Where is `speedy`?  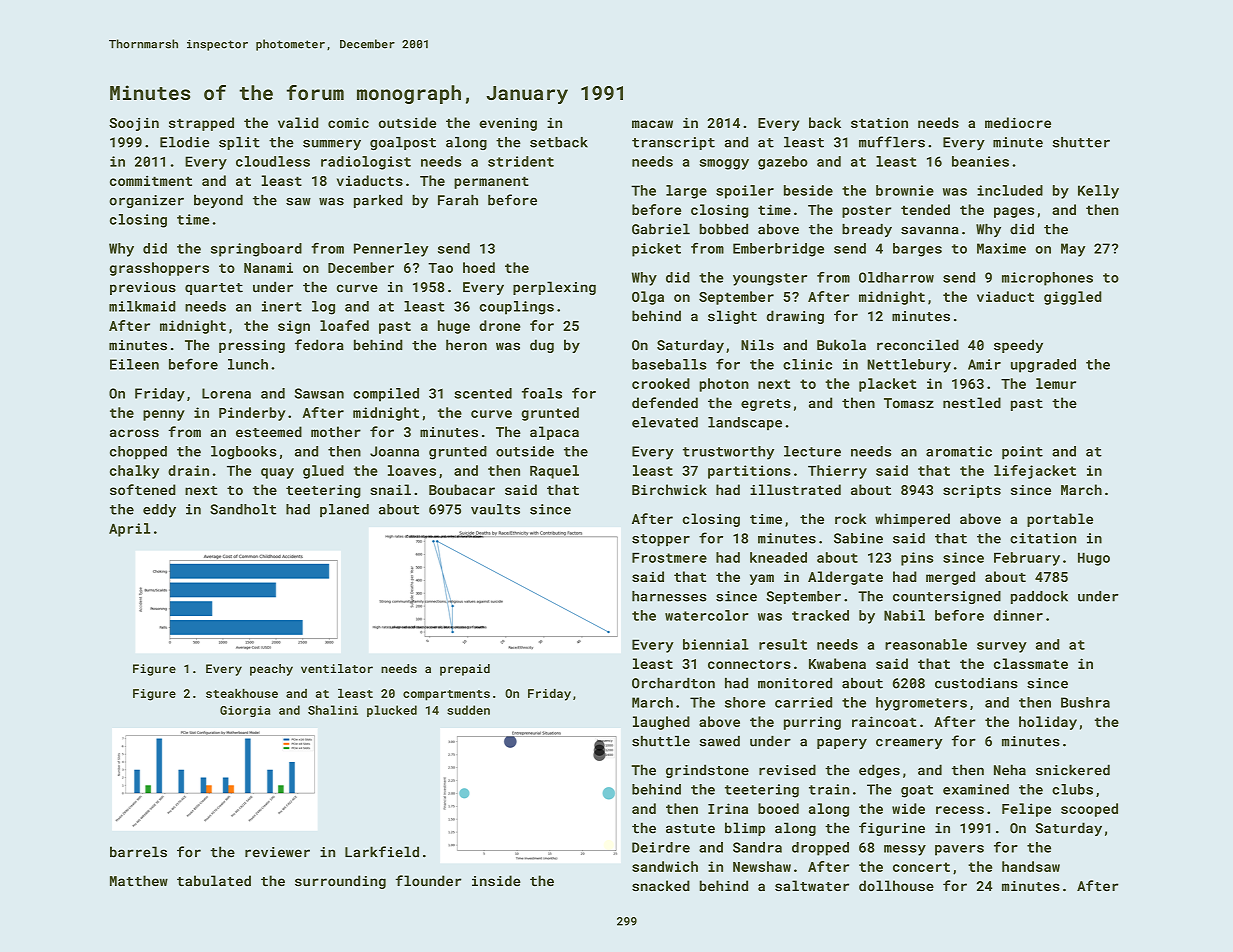 speedy is located at coordinates (1018, 346).
